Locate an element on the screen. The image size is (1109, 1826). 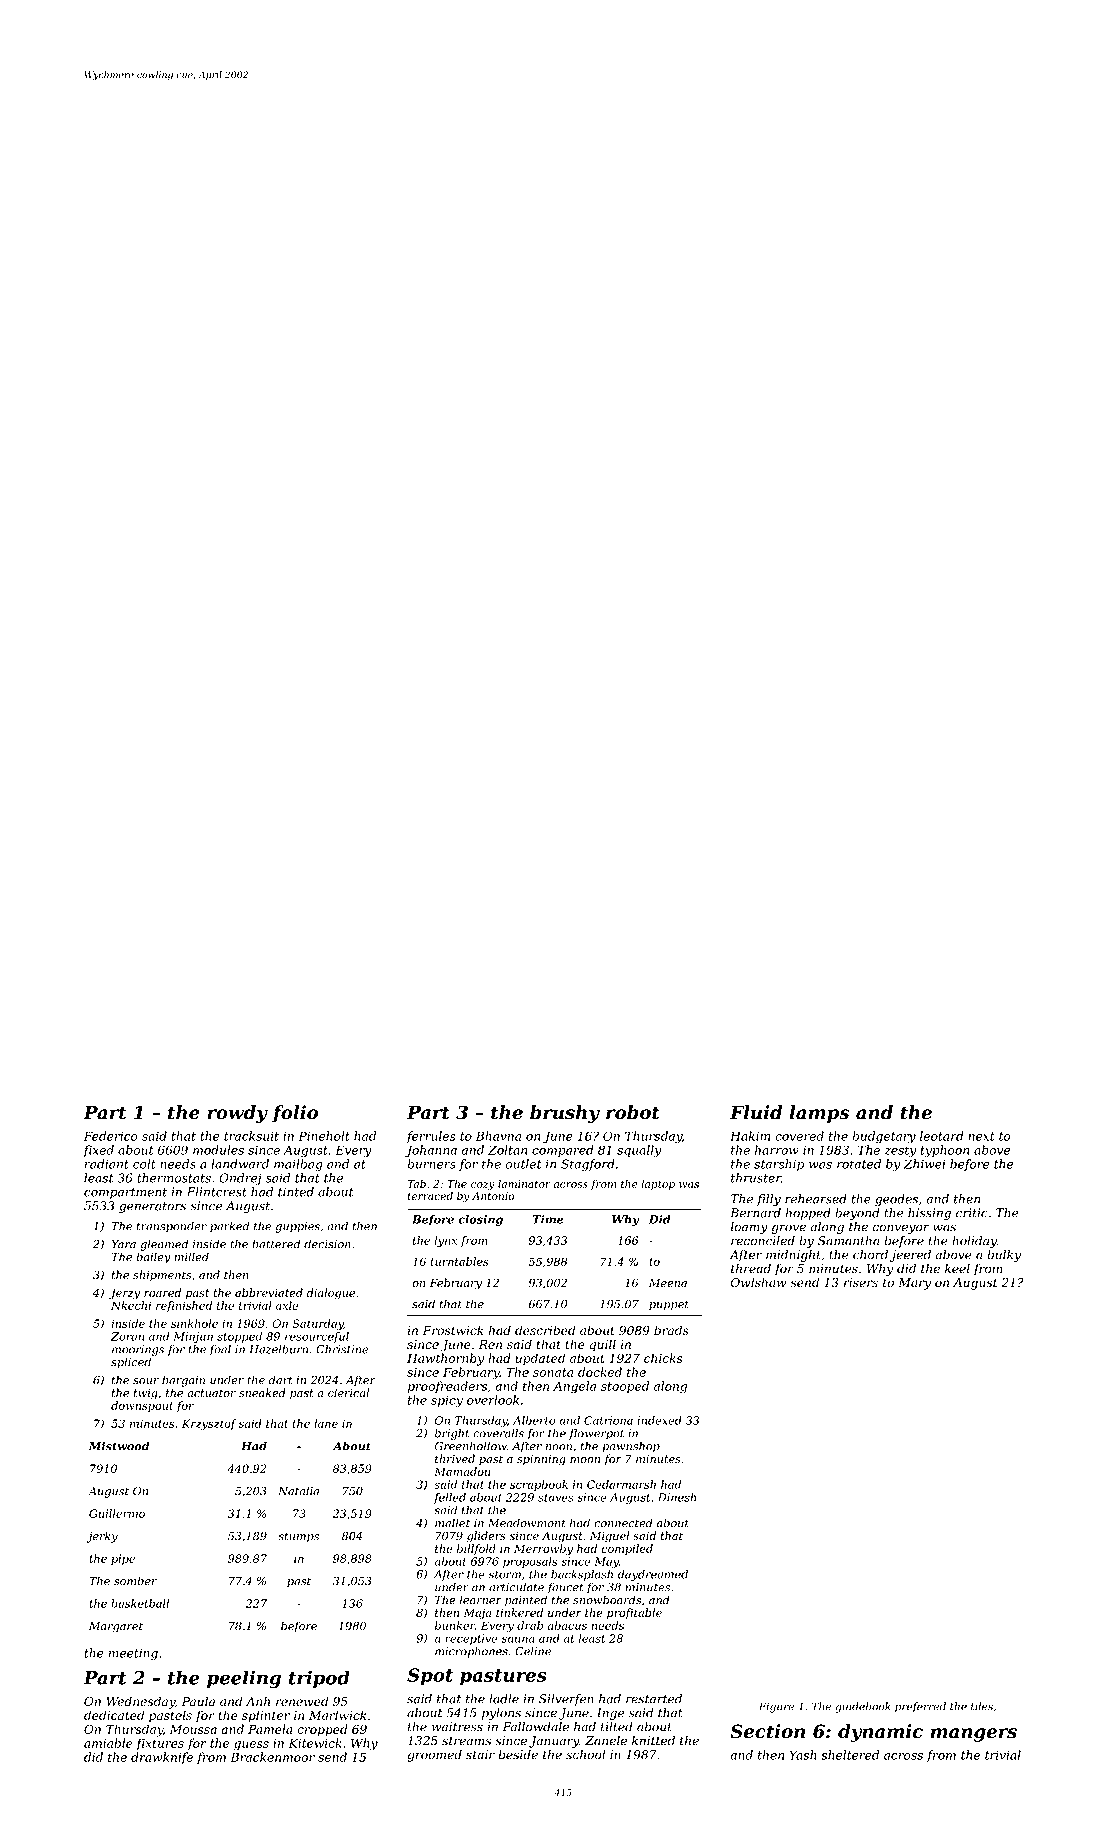
drawknife is located at coordinates (162, 1758).
